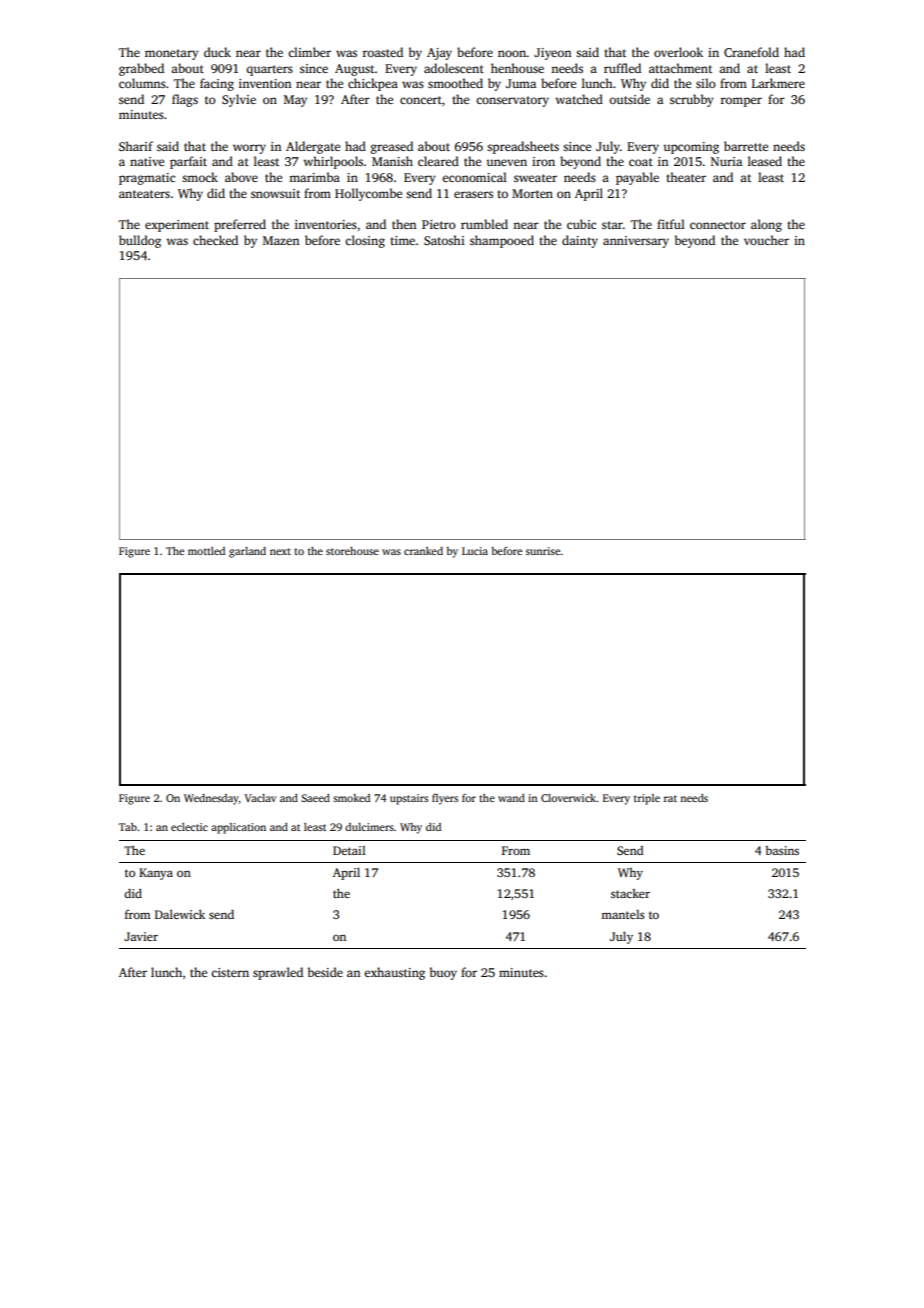 Image resolution: width=924 pixels, height=1308 pixels. What do you see at coordinates (281, 240) in the screenshot?
I see `Mazen` at bounding box center [281, 240].
